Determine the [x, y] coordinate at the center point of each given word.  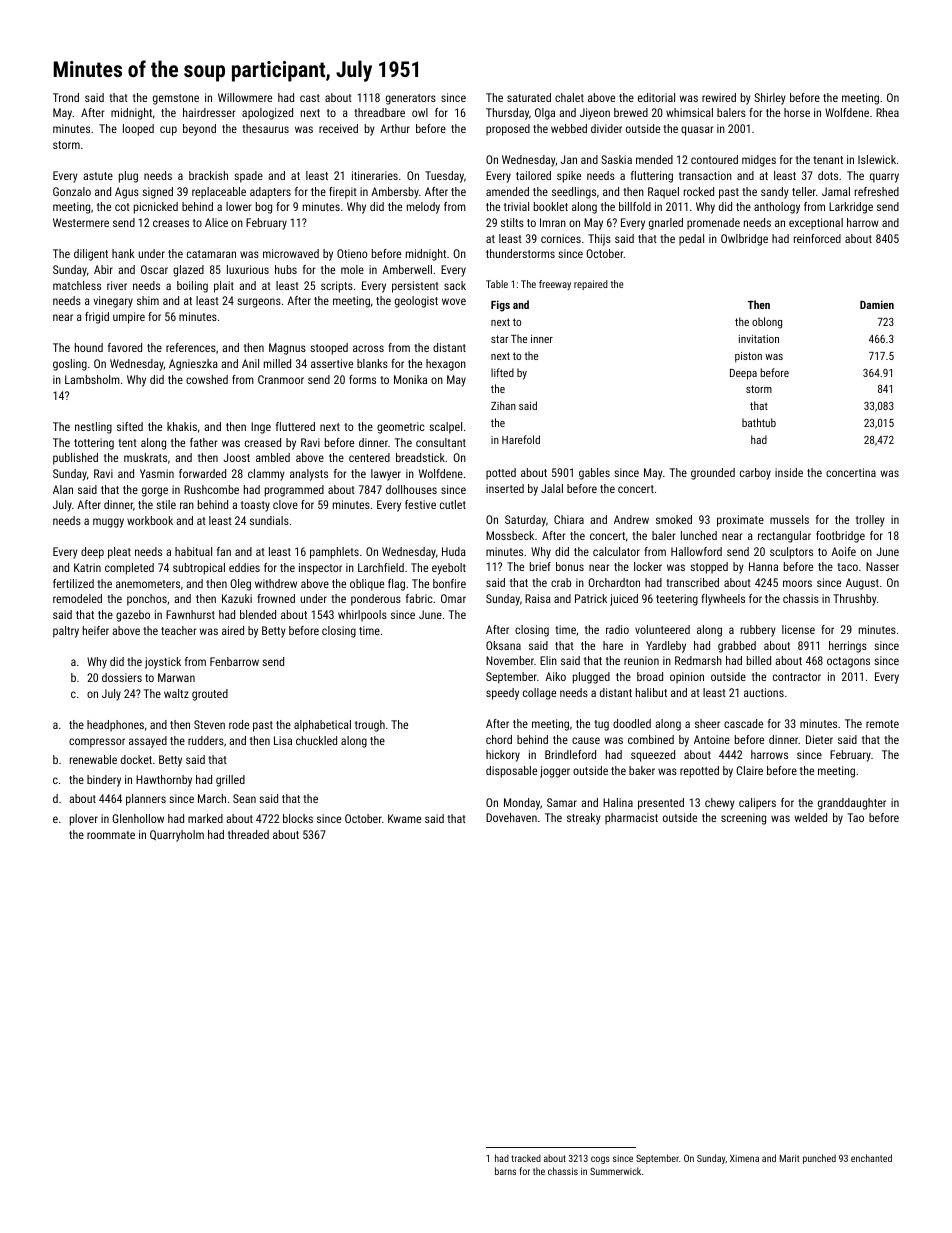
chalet [569, 97]
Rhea [887, 112]
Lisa [283, 740]
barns [505, 1171]
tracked [526, 1158]
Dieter [819, 739]
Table [497, 284]
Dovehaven [511, 817]
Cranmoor [281, 379]
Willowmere [245, 97]
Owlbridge [744, 240]
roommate [111, 835]
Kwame [404, 818]
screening [743, 819]
